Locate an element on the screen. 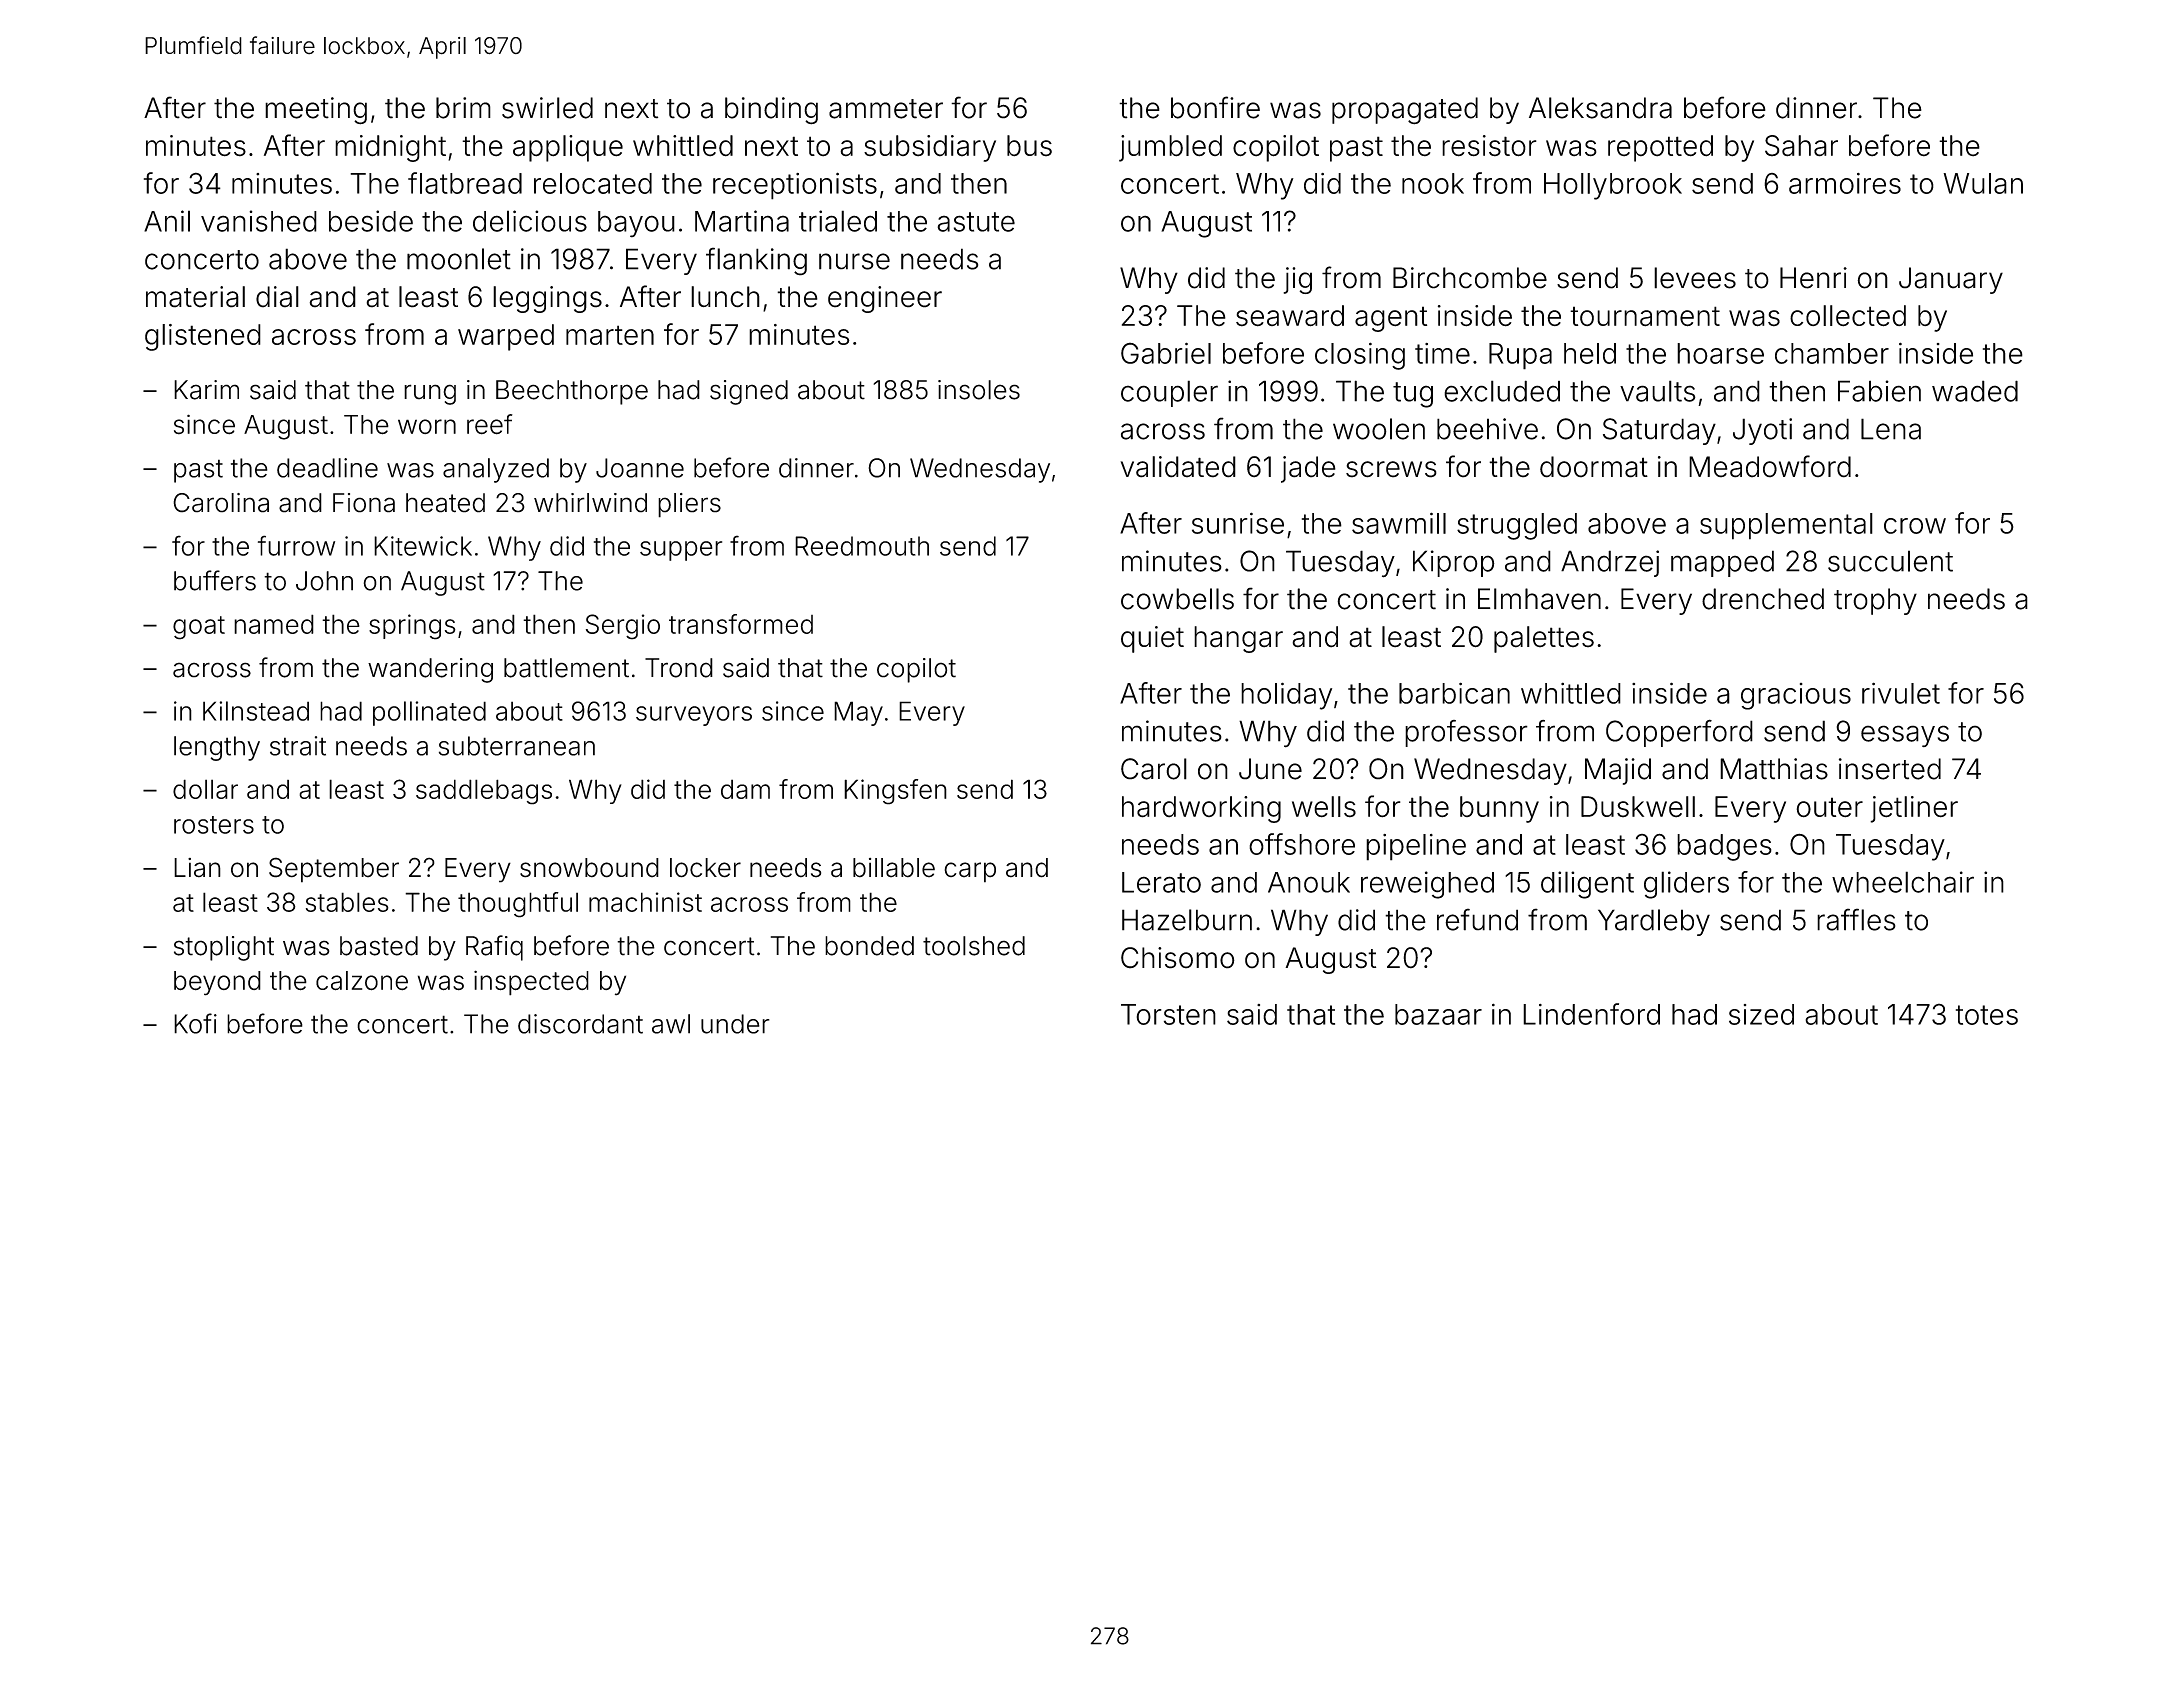 This screenshot has height=1683, width=2178. deadline is located at coordinates (327, 468).
